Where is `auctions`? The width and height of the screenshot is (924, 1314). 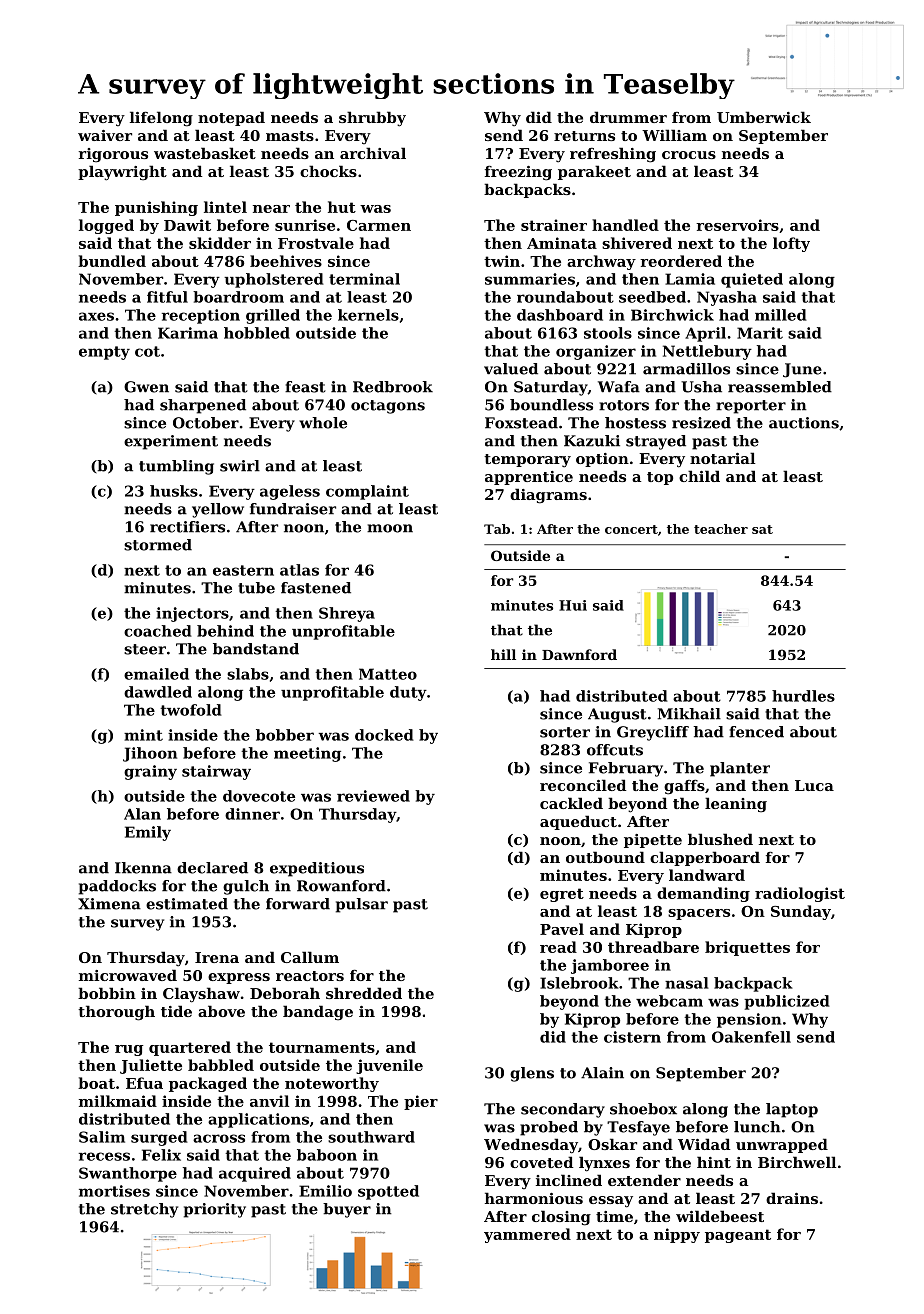 auctions is located at coordinates (804, 423).
